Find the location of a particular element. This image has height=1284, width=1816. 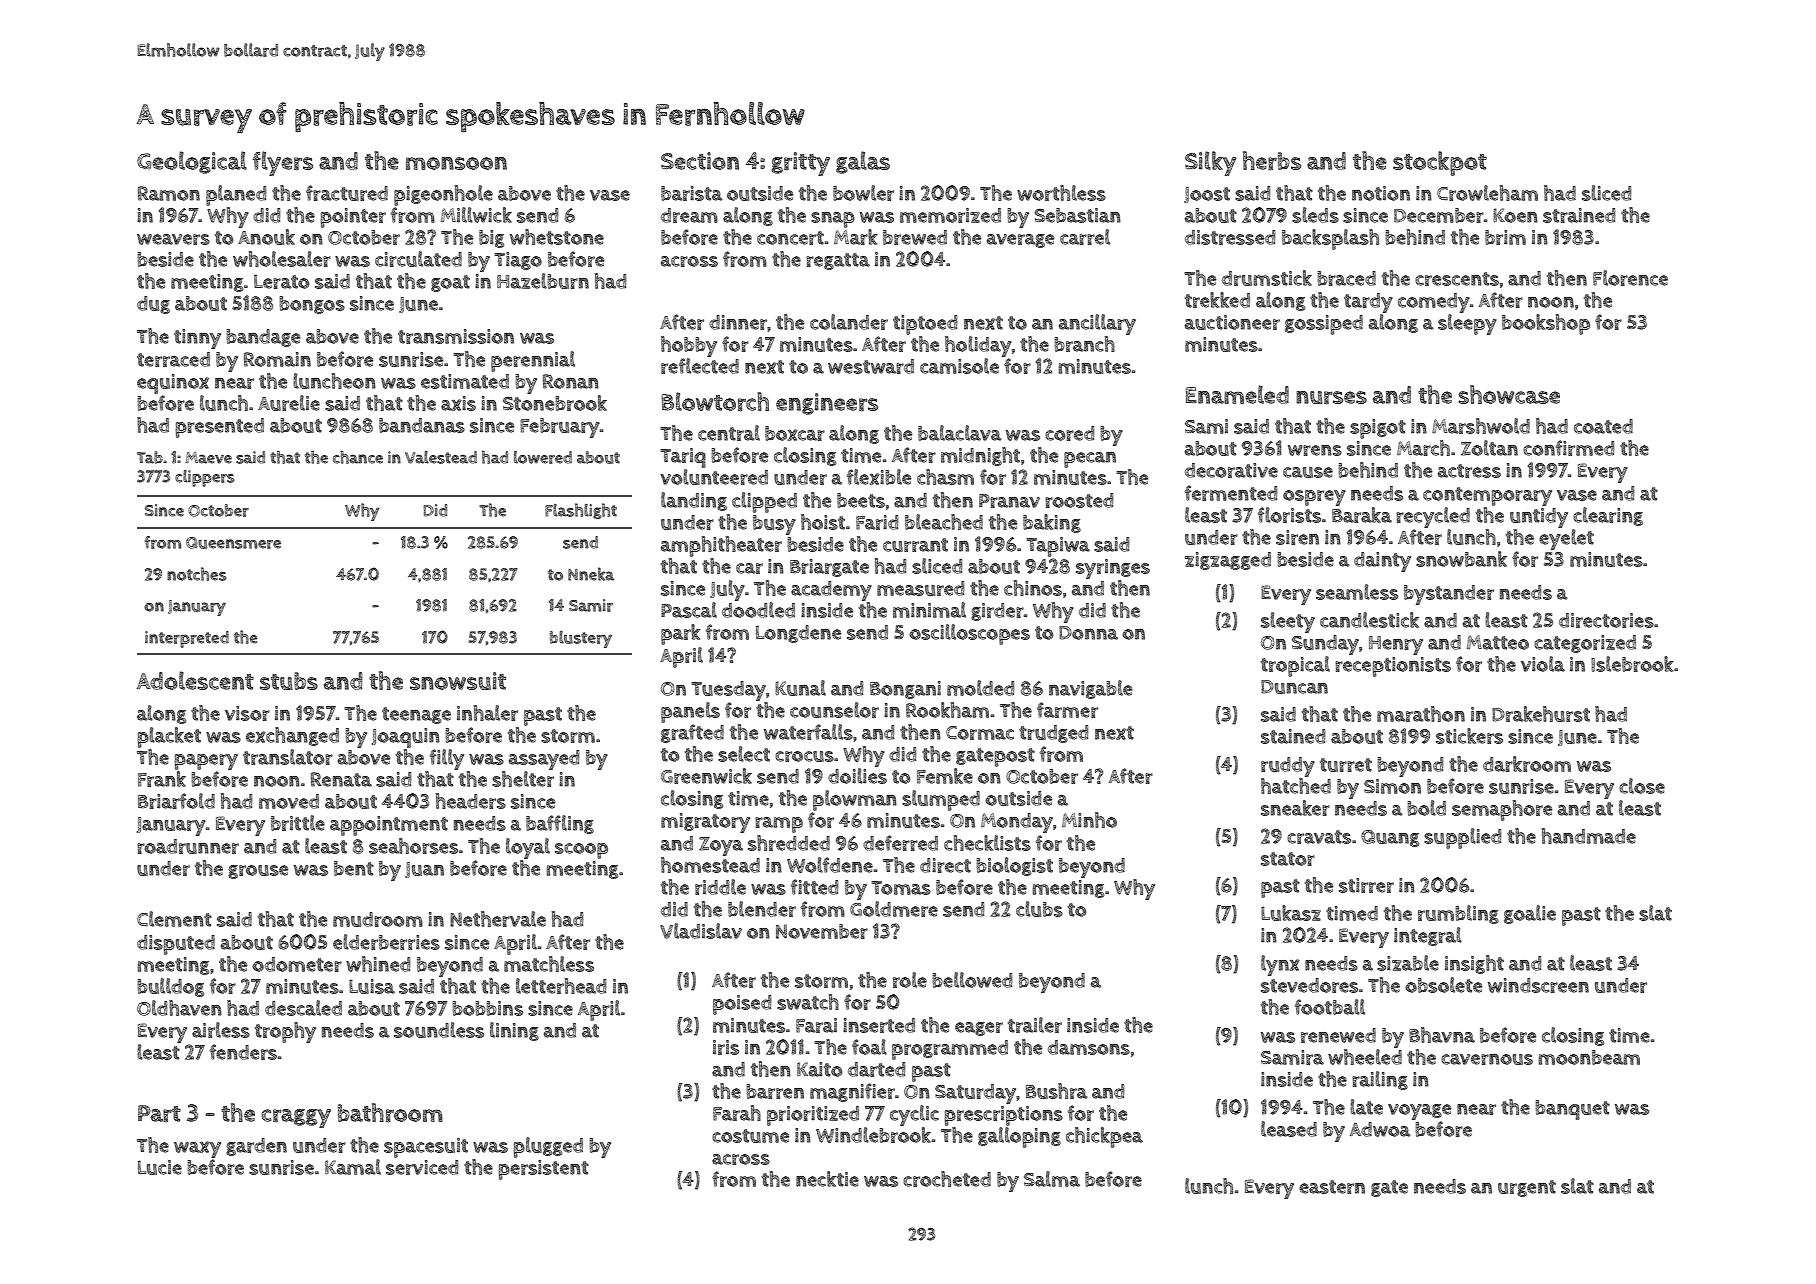

bellowed is located at coordinates (972, 980).
